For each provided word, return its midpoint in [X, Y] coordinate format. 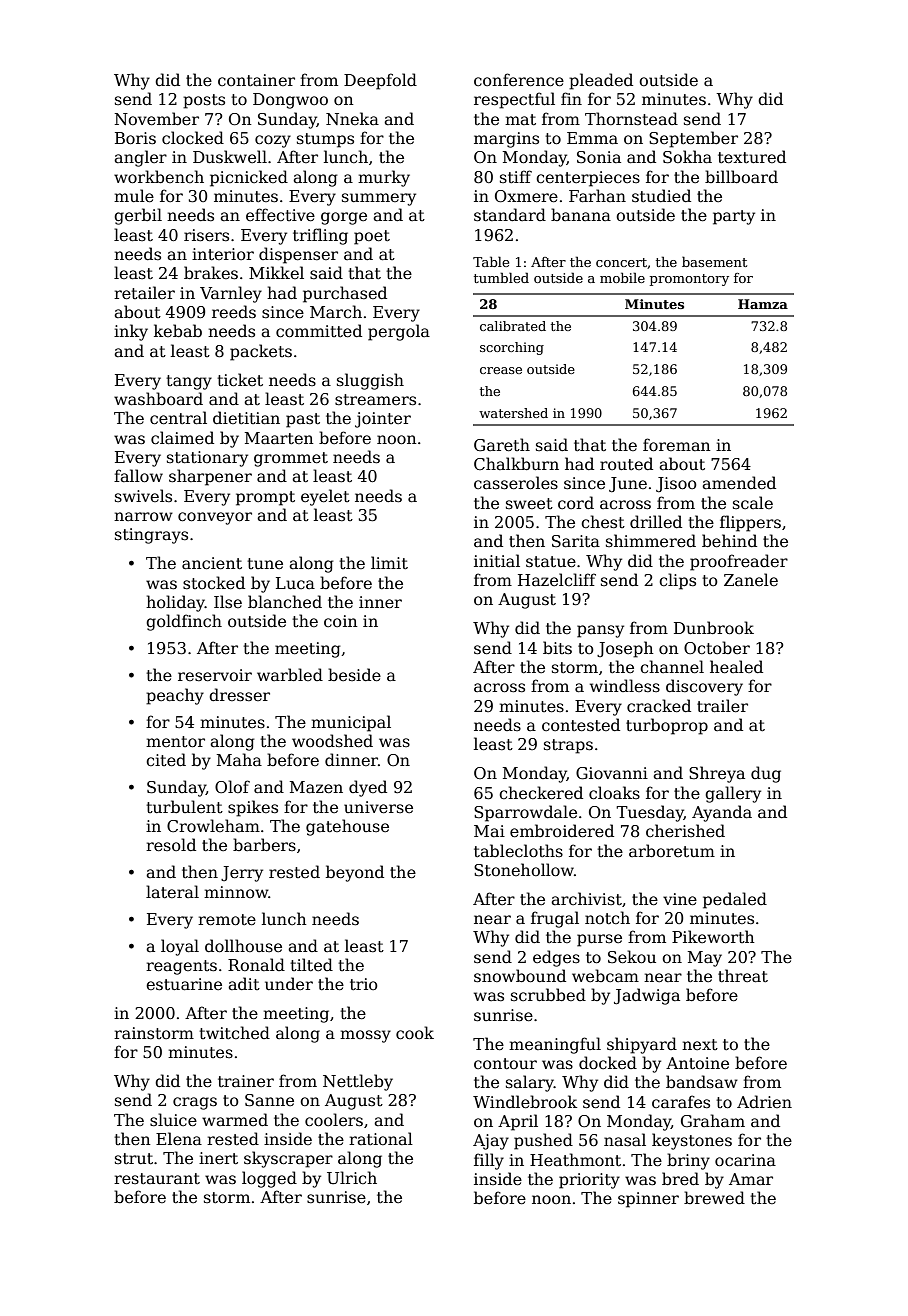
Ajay [491, 1142]
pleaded [601, 81]
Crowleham [213, 826]
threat [743, 976]
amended [739, 483]
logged [269, 1179]
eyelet [325, 497]
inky [131, 332]
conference [519, 80]
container [256, 80]
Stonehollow [524, 870]
